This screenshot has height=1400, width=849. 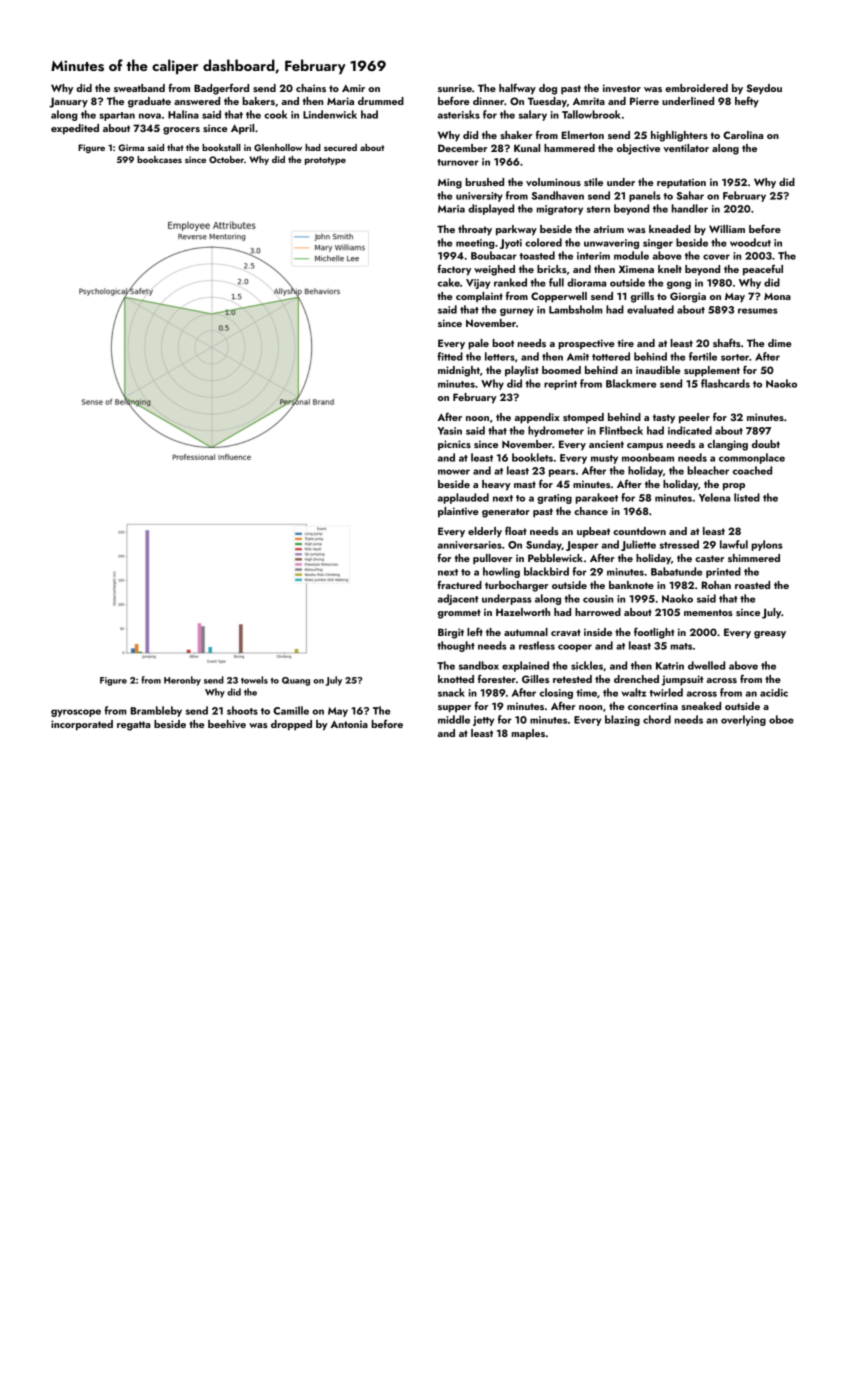 What do you see at coordinates (450, 183) in the screenshot?
I see `Ming` at bounding box center [450, 183].
